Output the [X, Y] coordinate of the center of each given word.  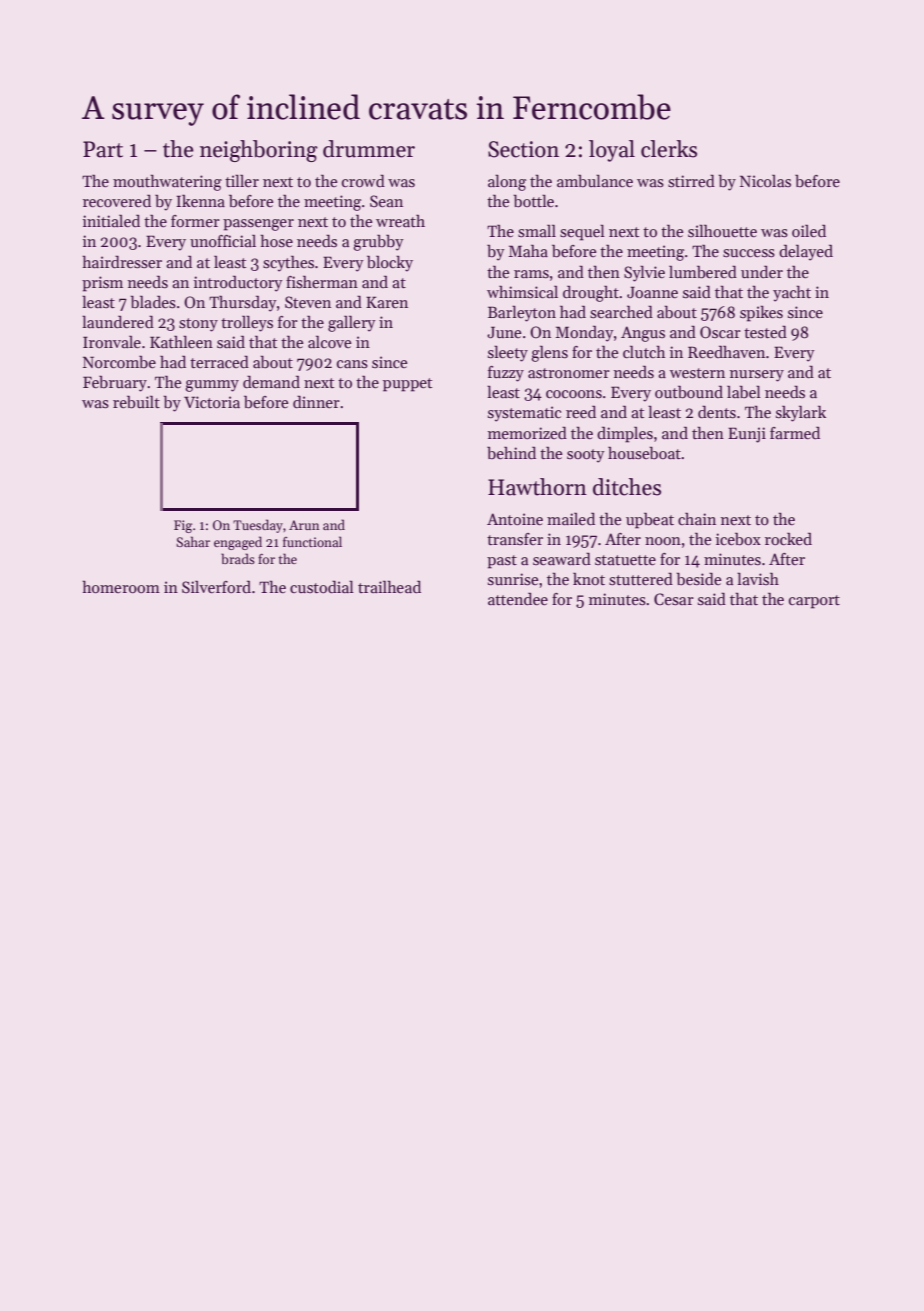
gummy [212, 386]
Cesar [674, 599]
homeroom [121, 587]
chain [697, 518]
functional [312, 541]
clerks [669, 149]
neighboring [259, 151]
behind [511, 452]
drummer [369, 149]
